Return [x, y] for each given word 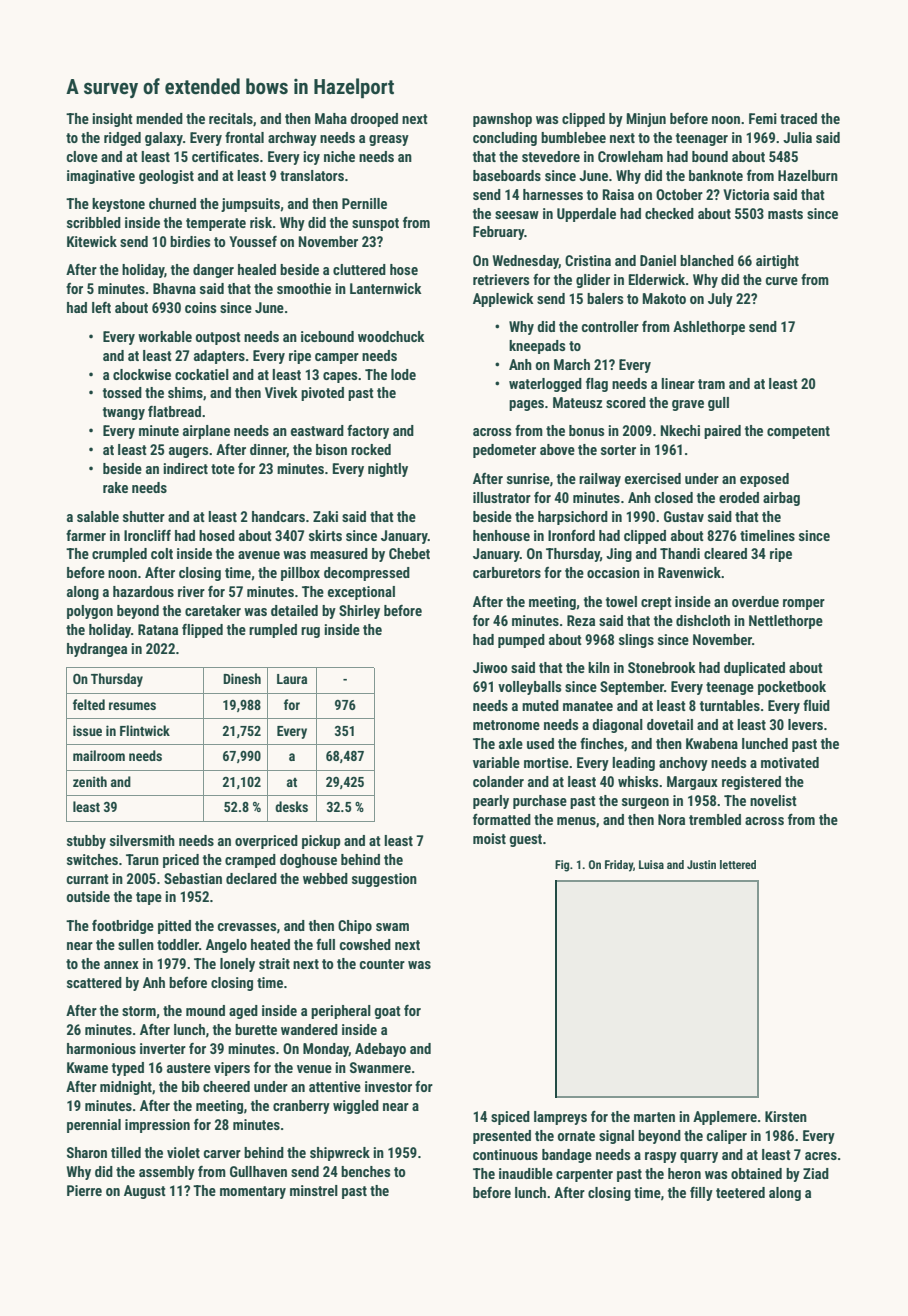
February [499, 233]
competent [798, 432]
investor [388, 1086]
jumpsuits [250, 205]
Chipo [355, 927]
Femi [763, 118]
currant [88, 879]
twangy [124, 413]
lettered [738, 864]
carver [222, 1154]
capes [340, 377]
